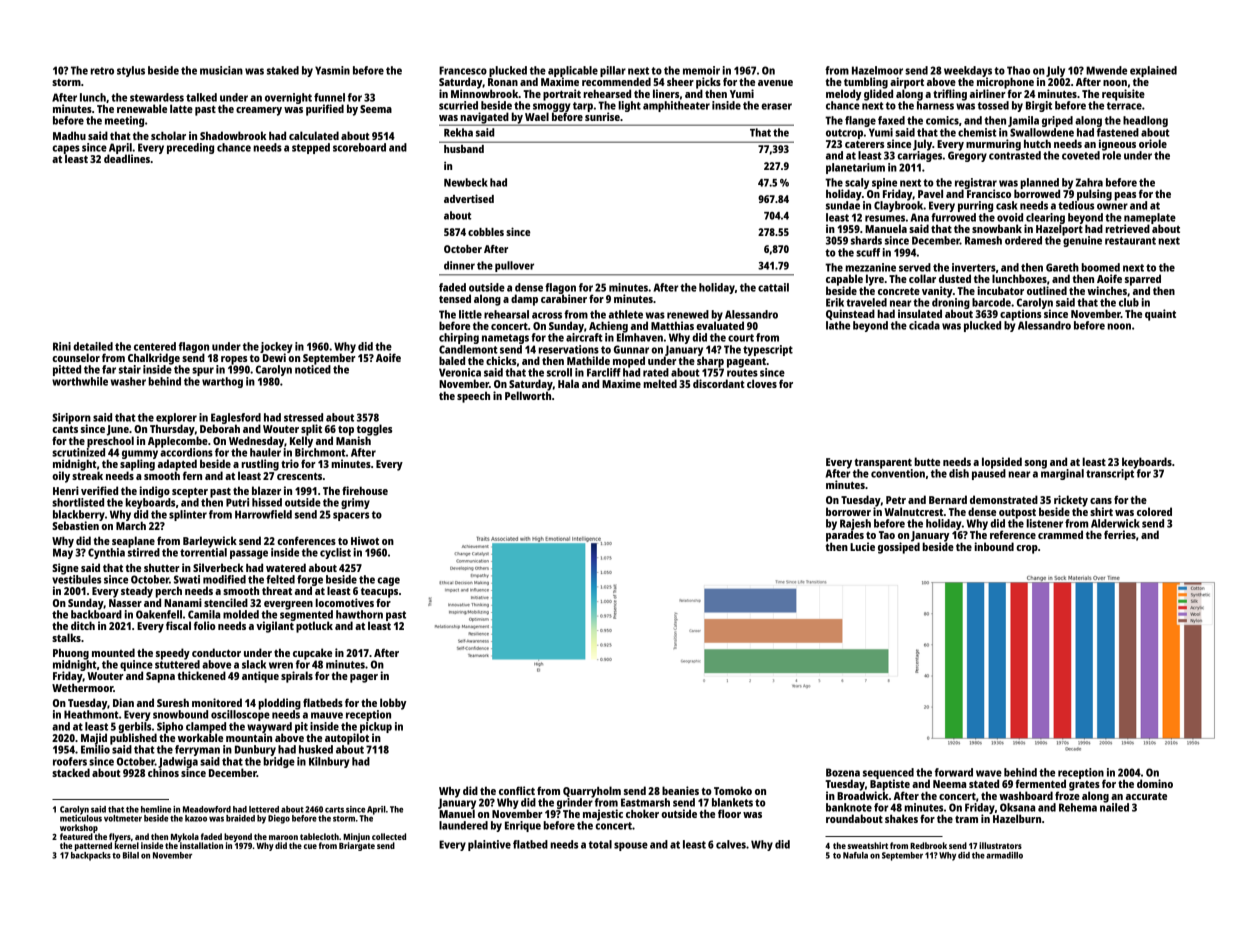 The height and width of the image is (952, 1233). I want to click on Bilal, so click(131, 855).
